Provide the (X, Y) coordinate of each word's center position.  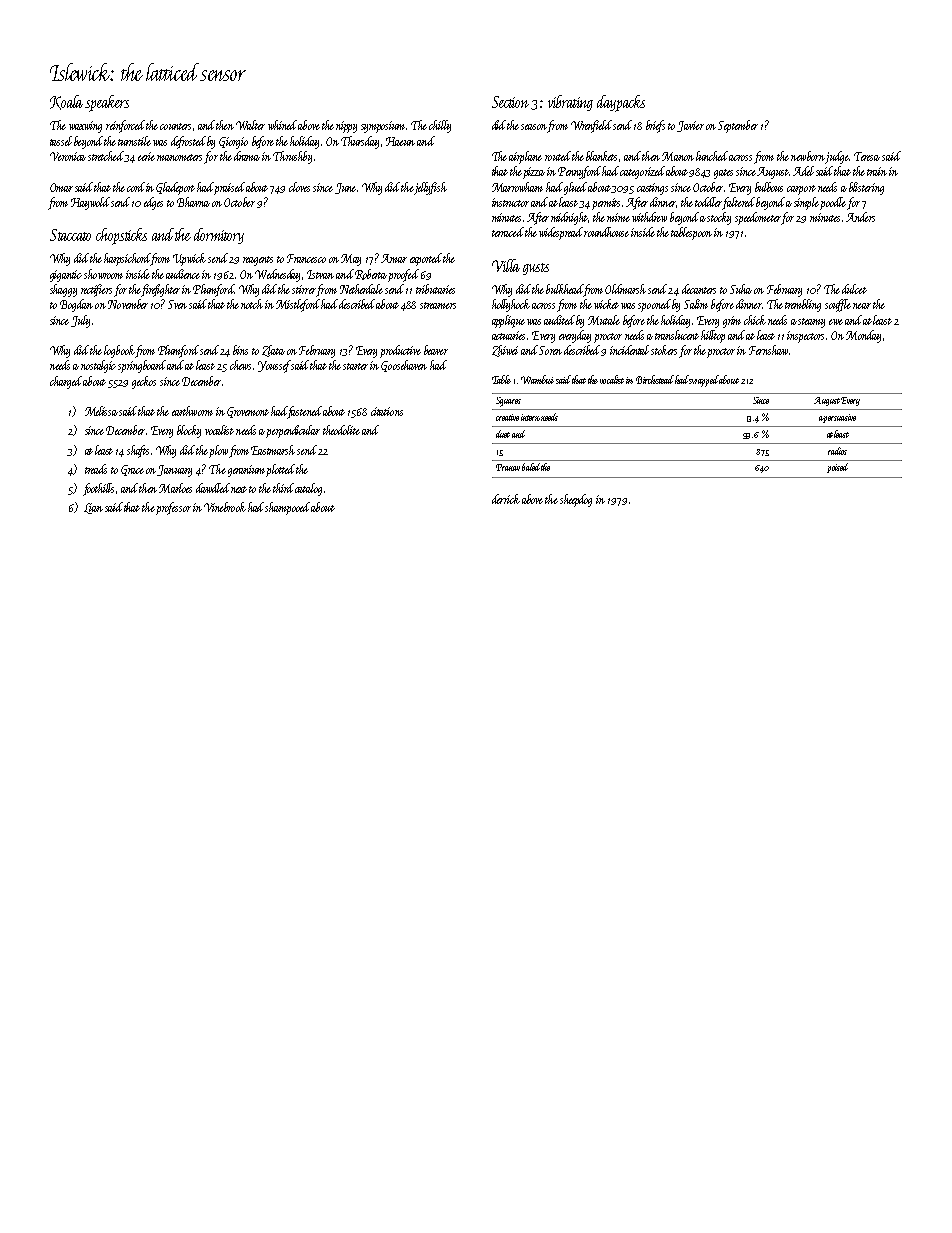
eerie (146, 156)
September (738, 126)
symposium (383, 127)
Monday (863, 336)
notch (252, 304)
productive (400, 351)
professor (173, 508)
